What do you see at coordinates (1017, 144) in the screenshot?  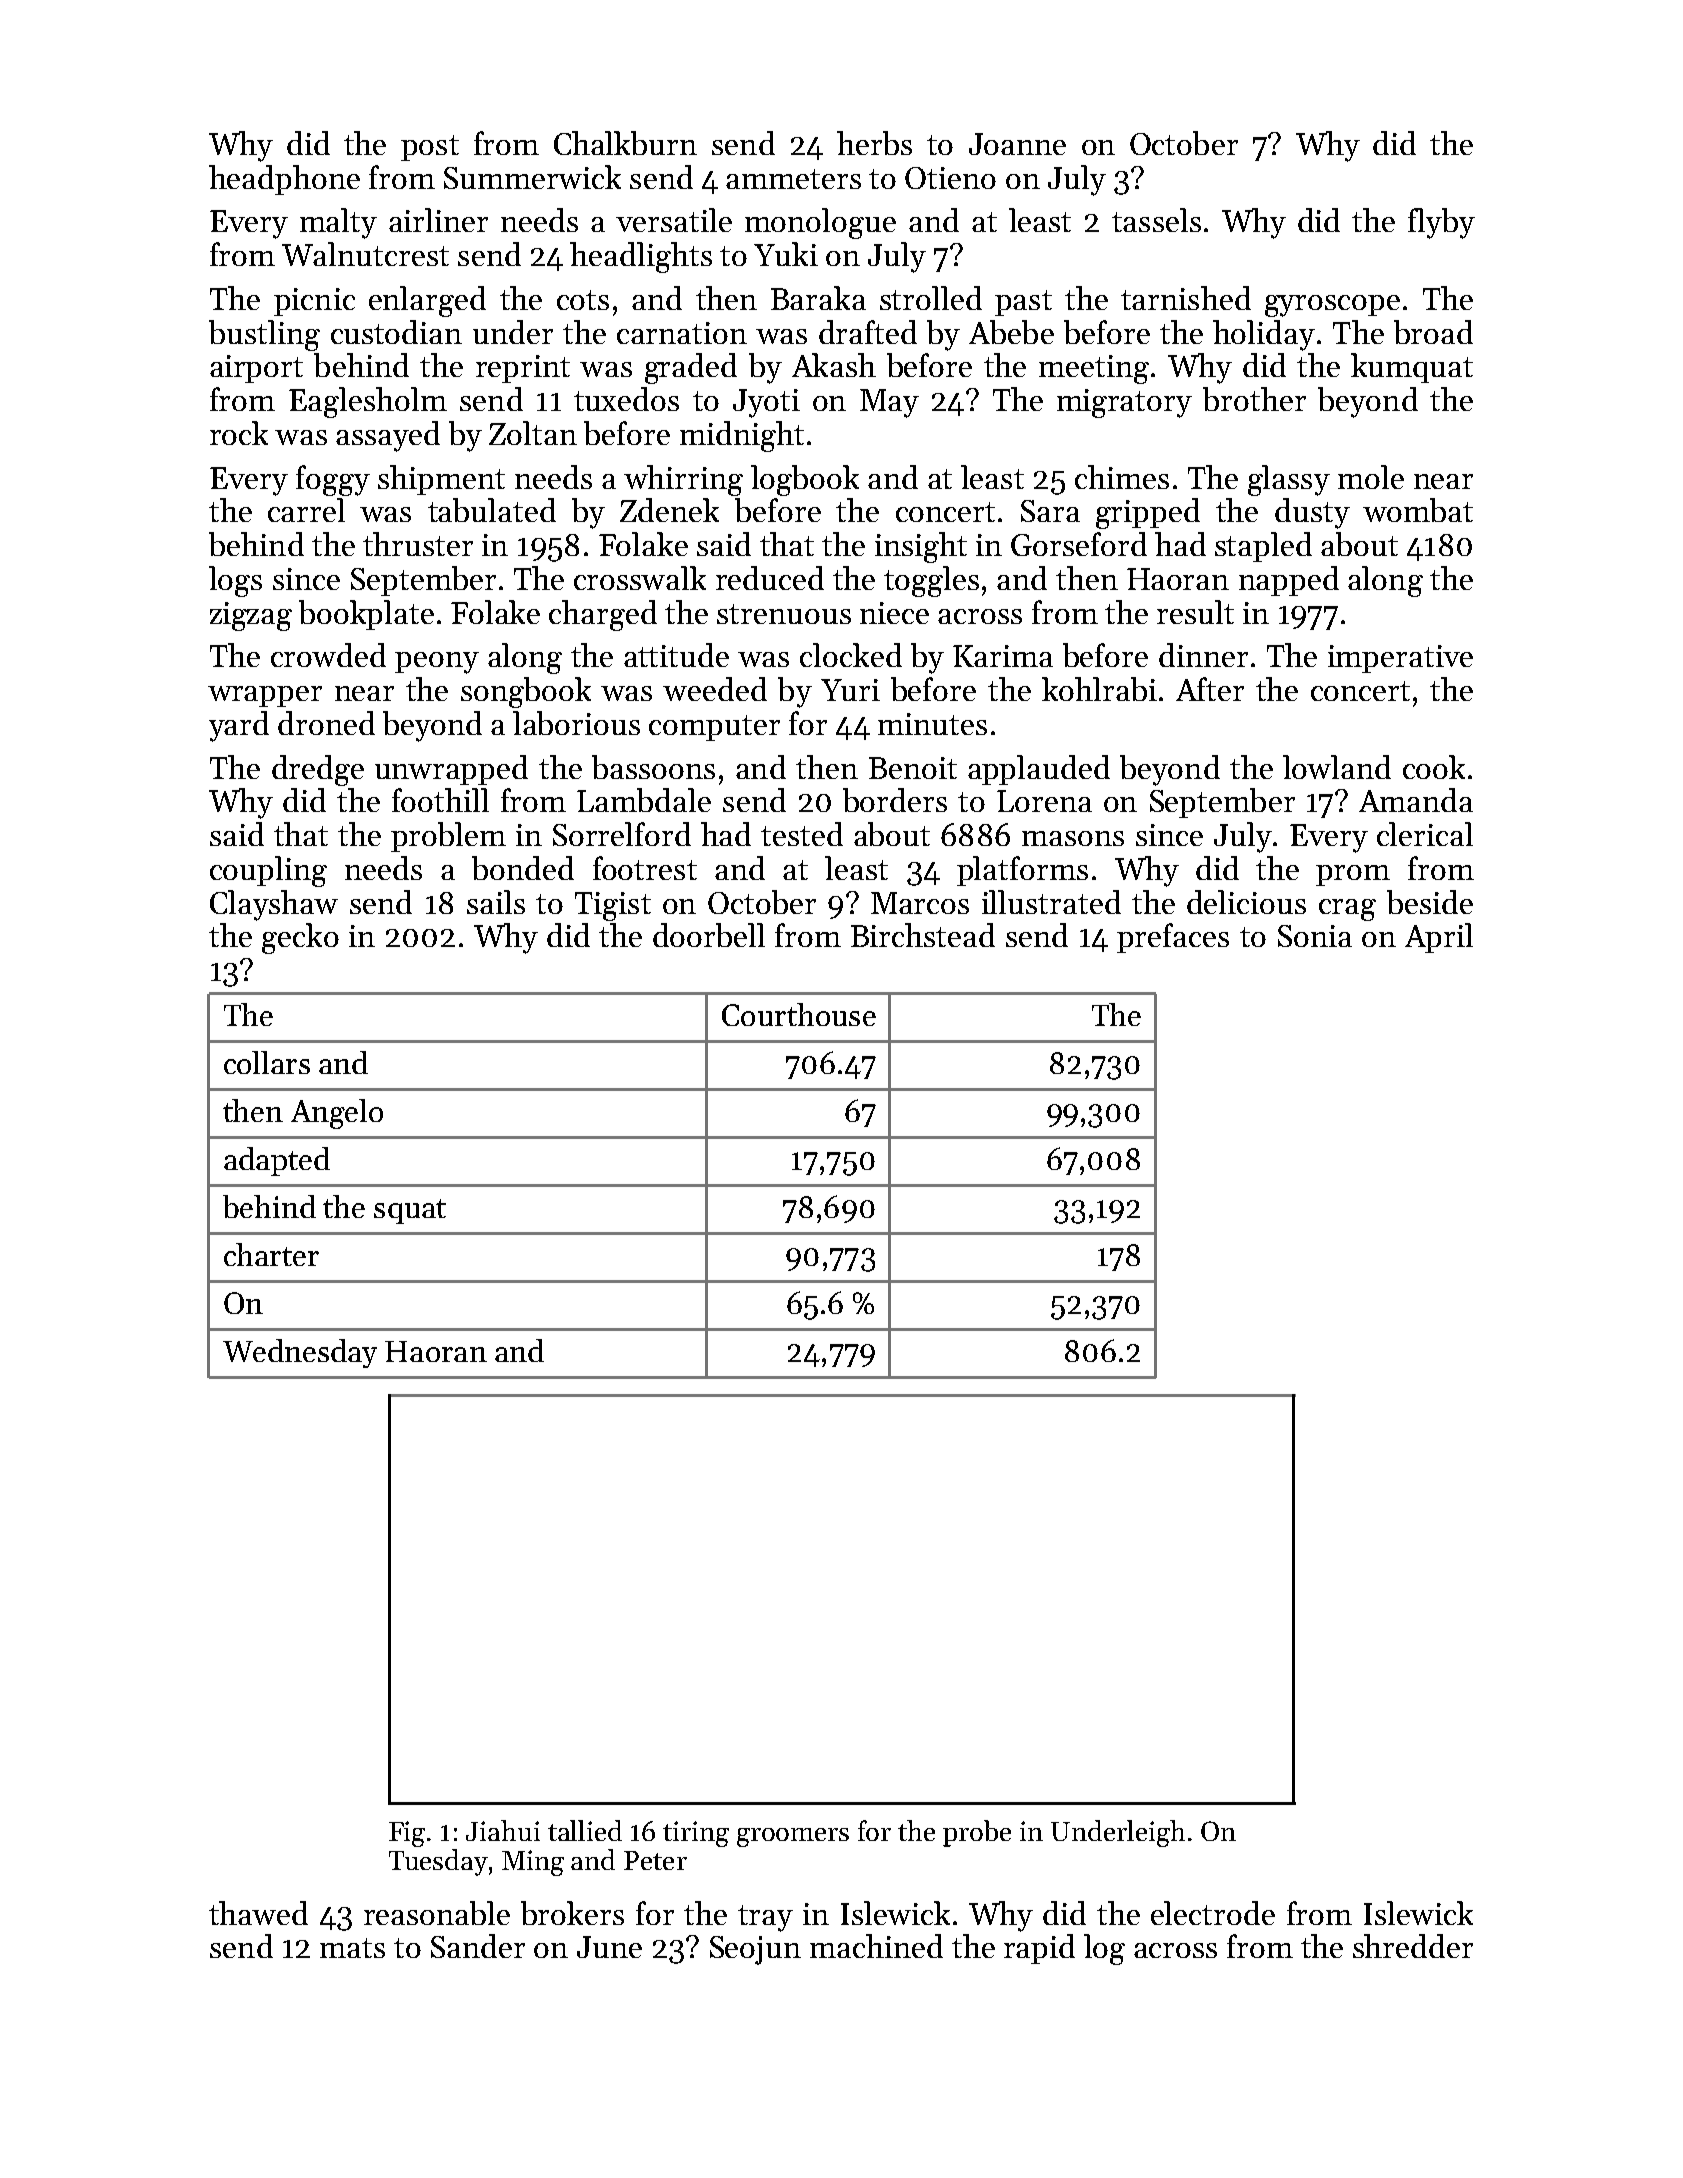 I see `Joanne` at bounding box center [1017, 144].
